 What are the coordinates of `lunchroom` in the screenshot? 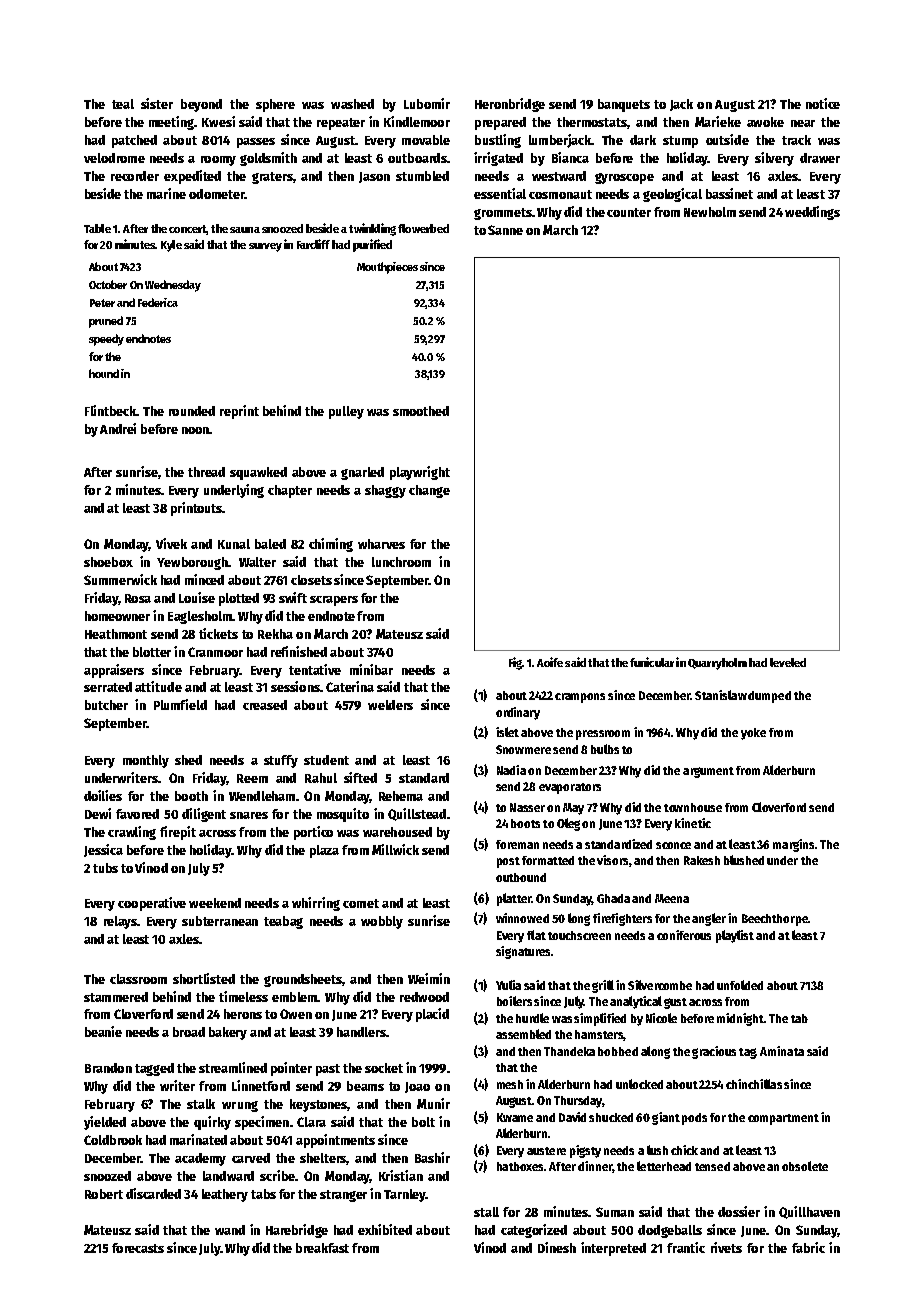 It's located at (401, 562).
